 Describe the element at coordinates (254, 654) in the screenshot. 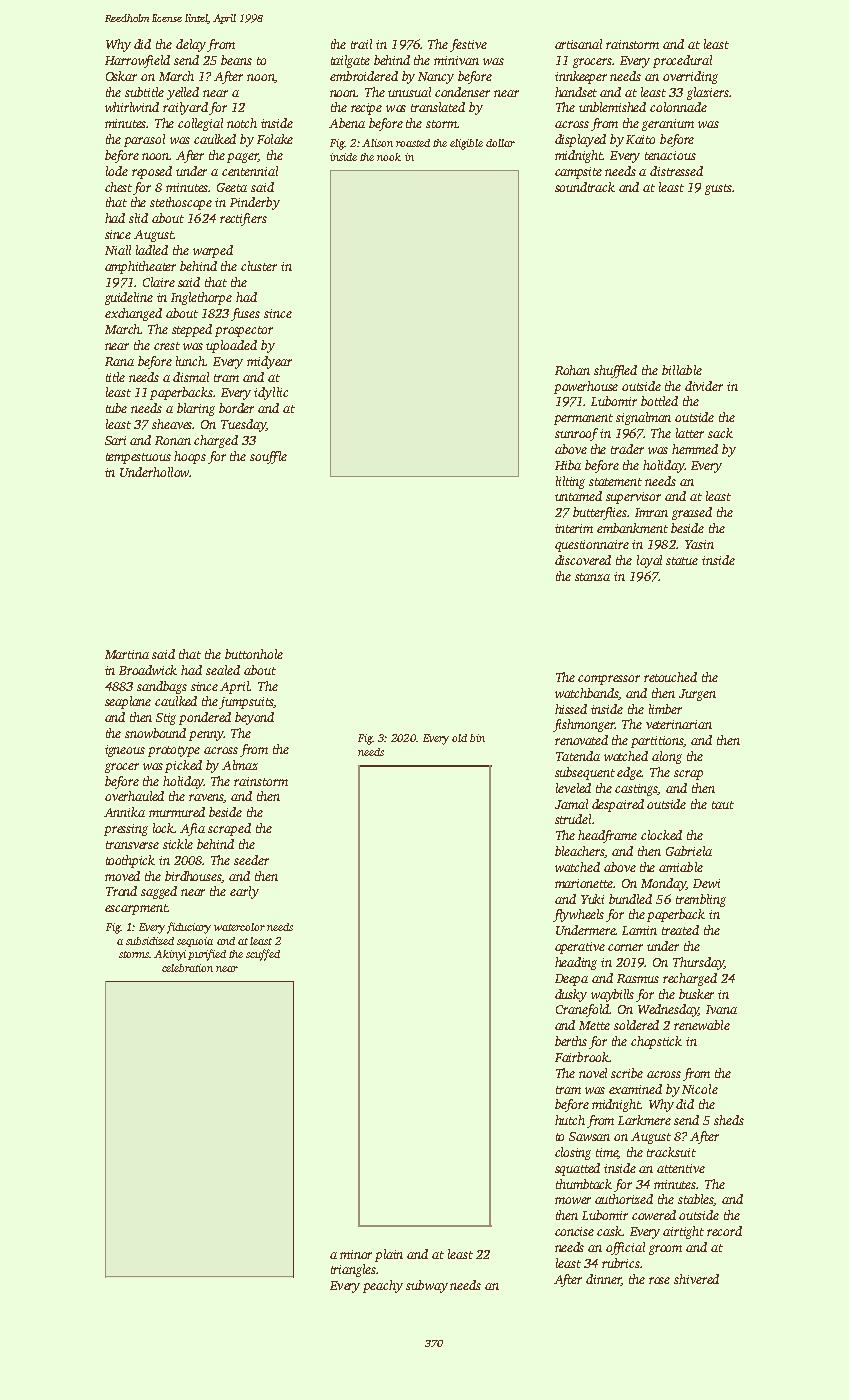

I see `buttonhole` at that location.
